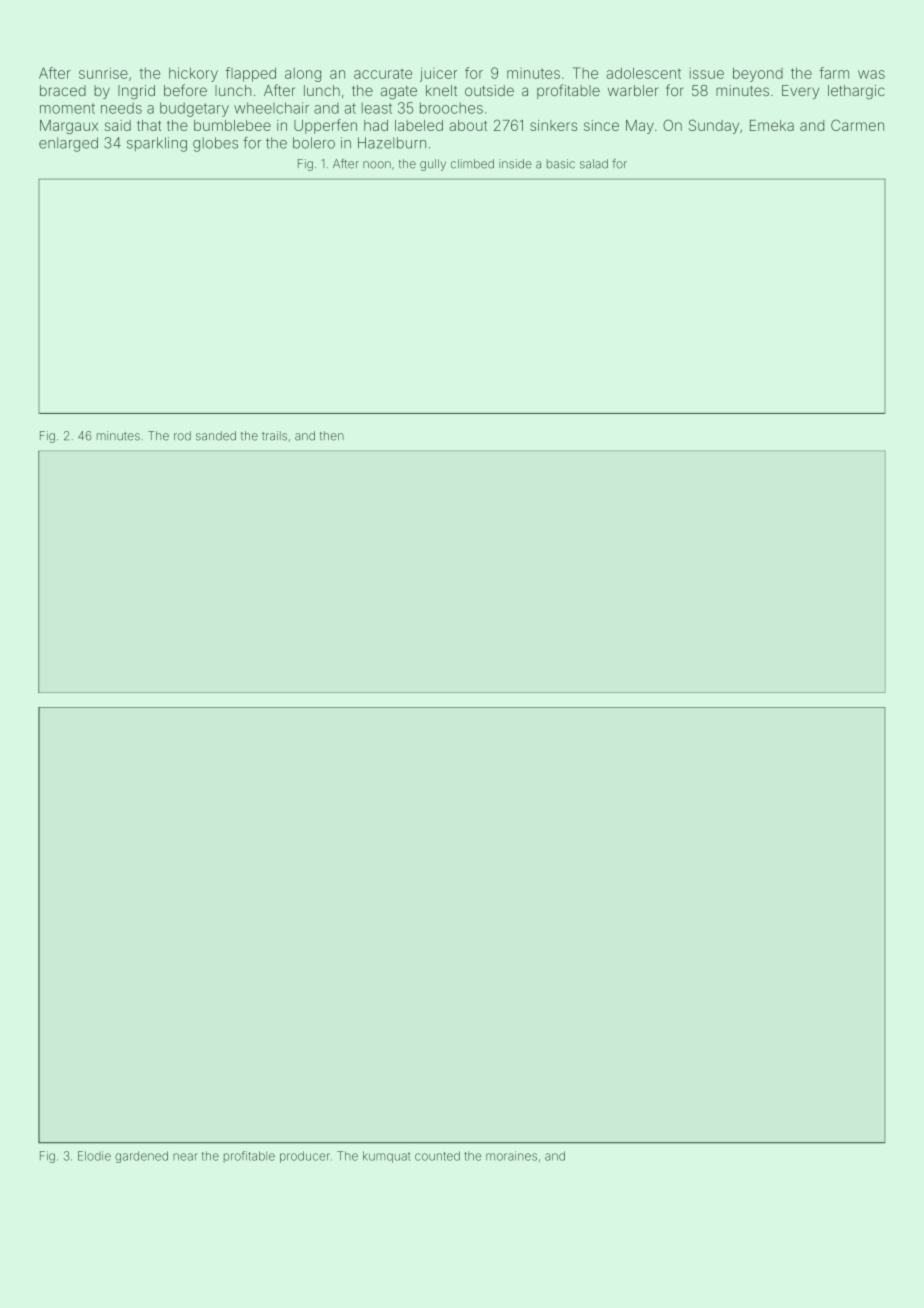  I want to click on moraines, so click(511, 1156).
